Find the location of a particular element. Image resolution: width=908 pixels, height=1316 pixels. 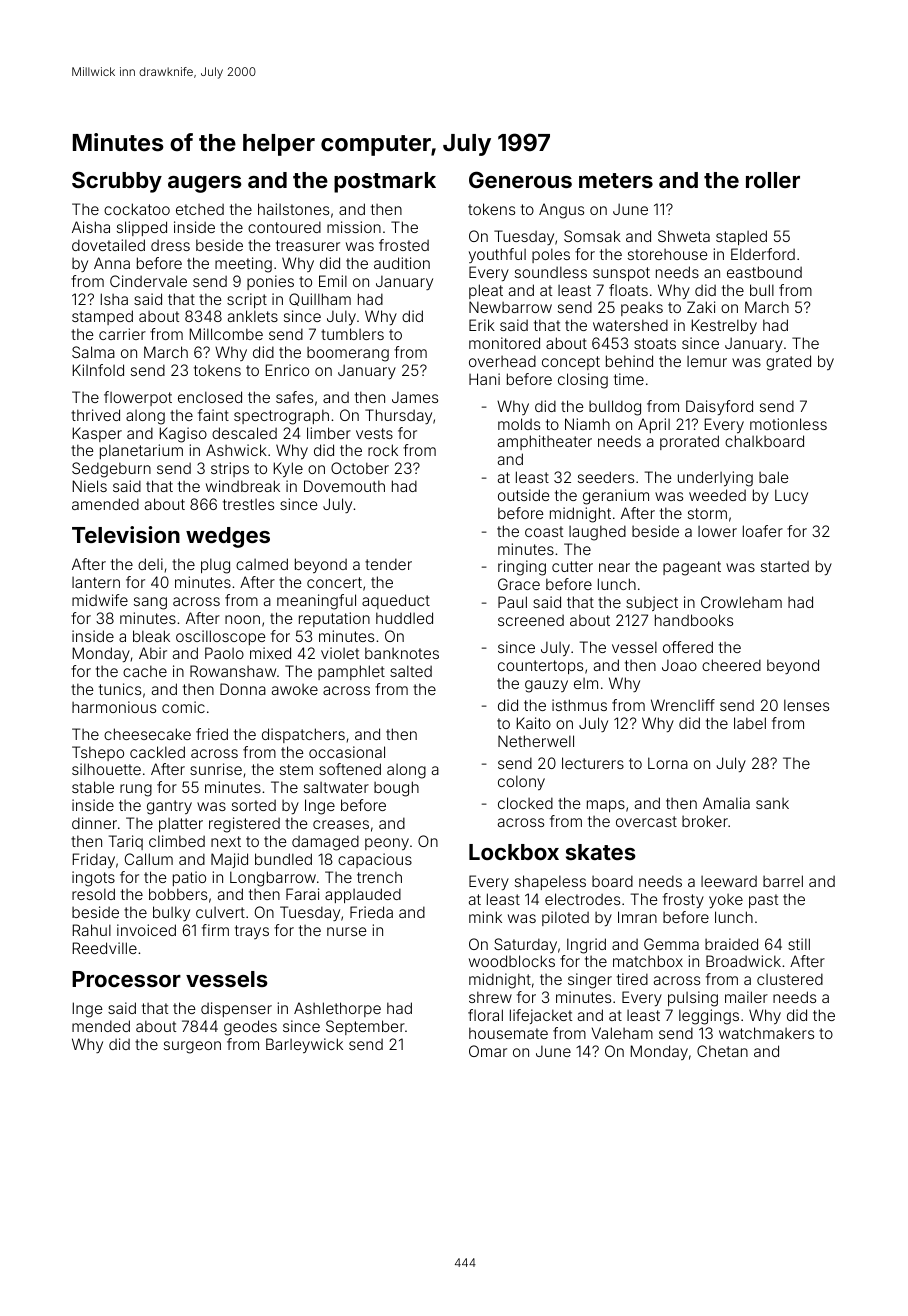

Kestrelby is located at coordinates (724, 326).
